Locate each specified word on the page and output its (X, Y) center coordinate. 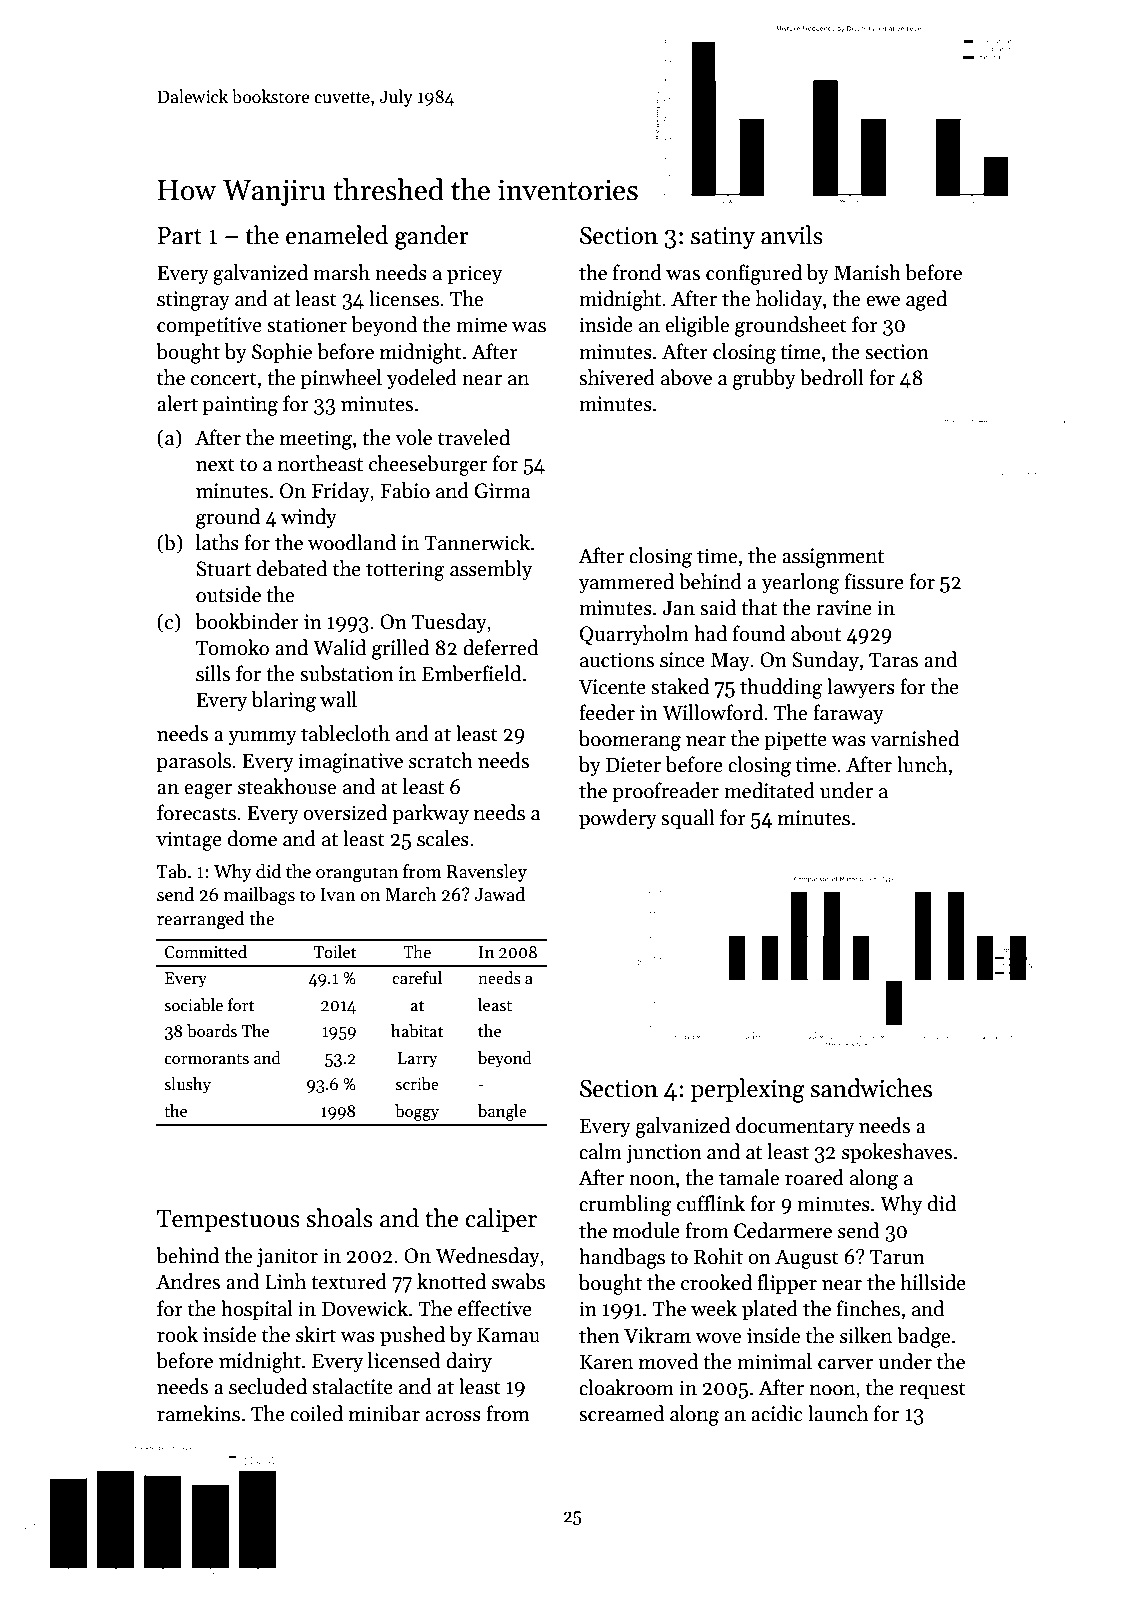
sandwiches (871, 1088)
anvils (792, 235)
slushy (188, 1085)
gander (432, 237)
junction (664, 1154)
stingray (193, 301)
